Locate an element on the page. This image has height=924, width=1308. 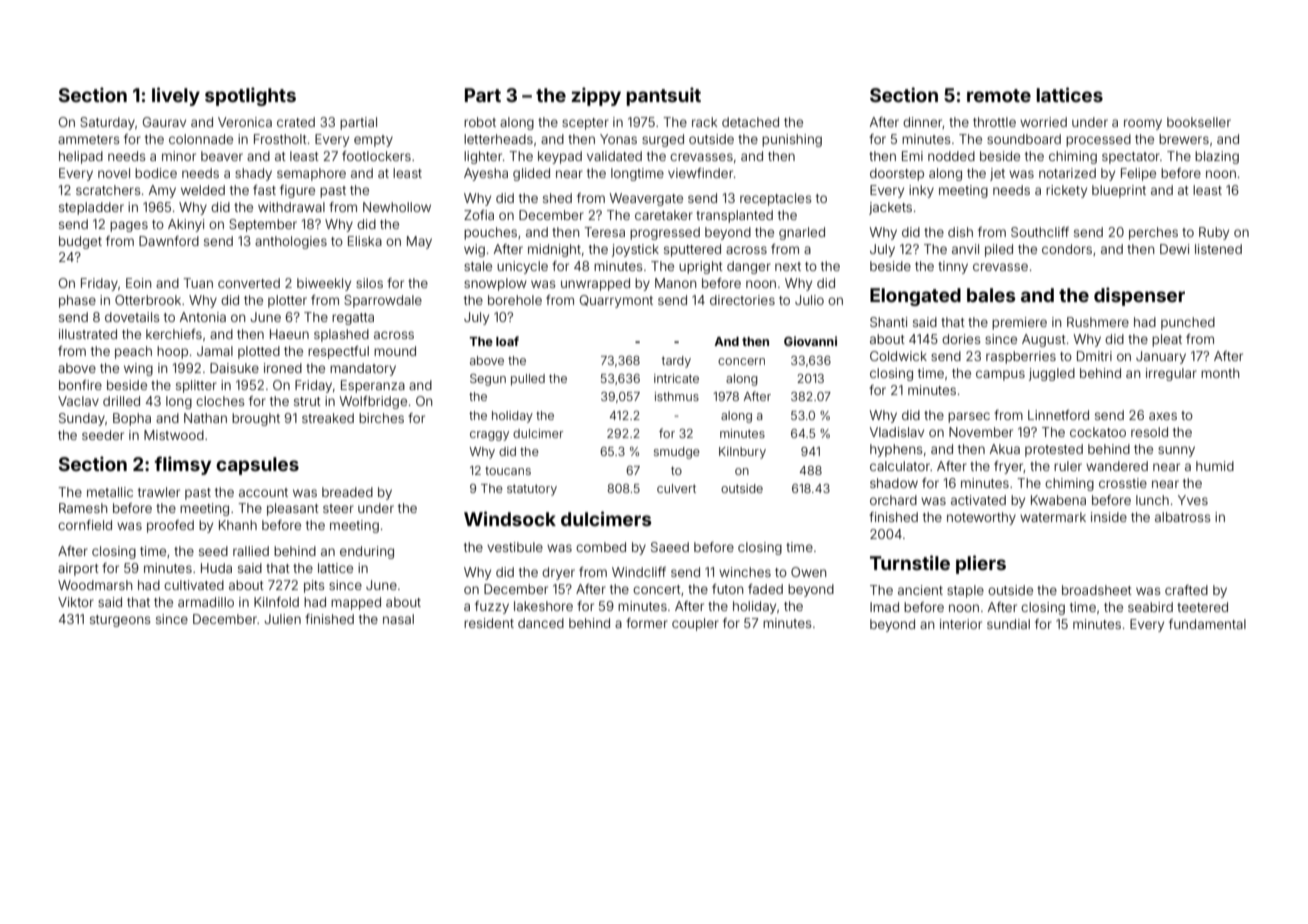
sturgeons is located at coordinates (120, 621).
